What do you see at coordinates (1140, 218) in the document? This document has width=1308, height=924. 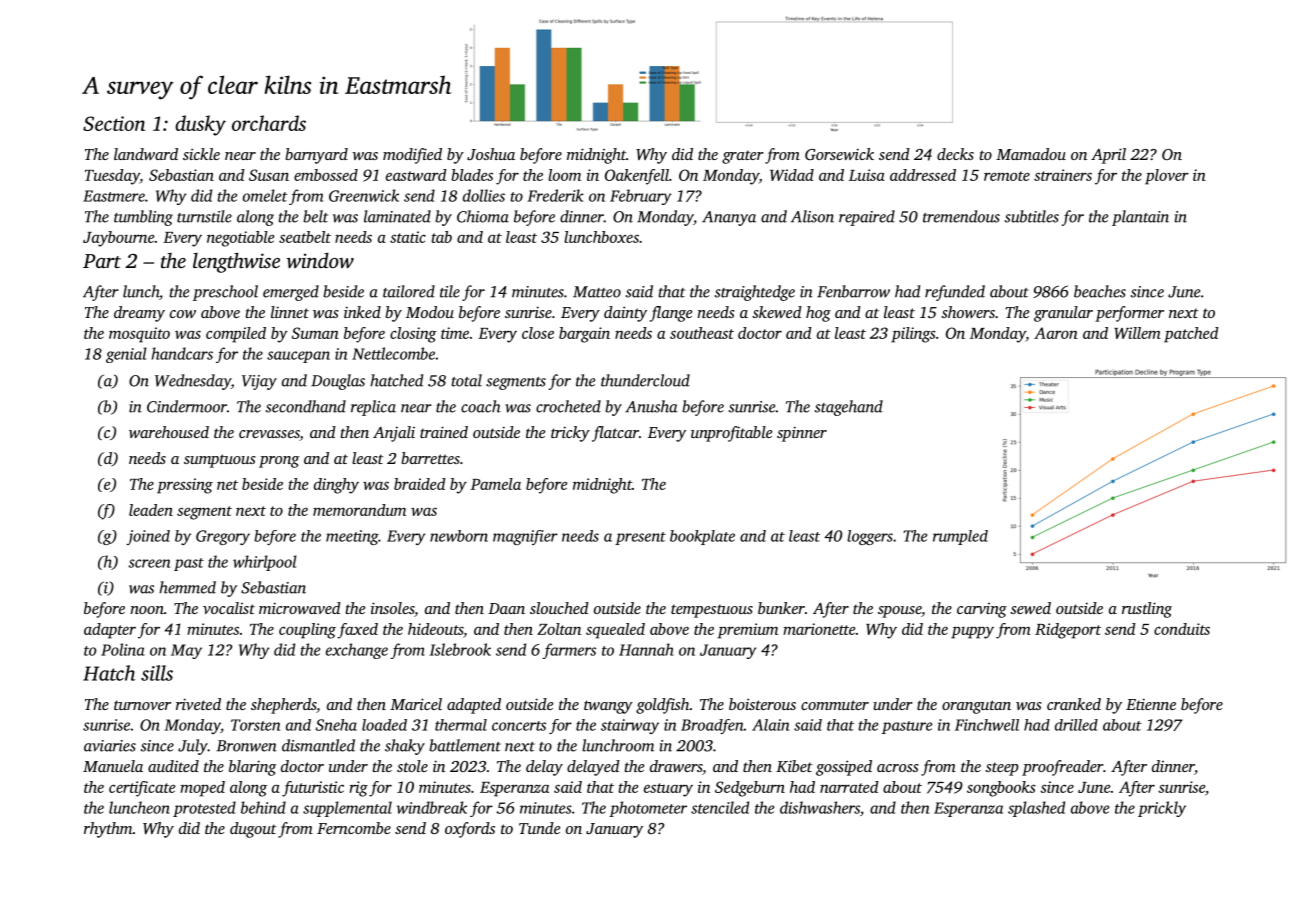 I see `plantain` at bounding box center [1140, 218].
